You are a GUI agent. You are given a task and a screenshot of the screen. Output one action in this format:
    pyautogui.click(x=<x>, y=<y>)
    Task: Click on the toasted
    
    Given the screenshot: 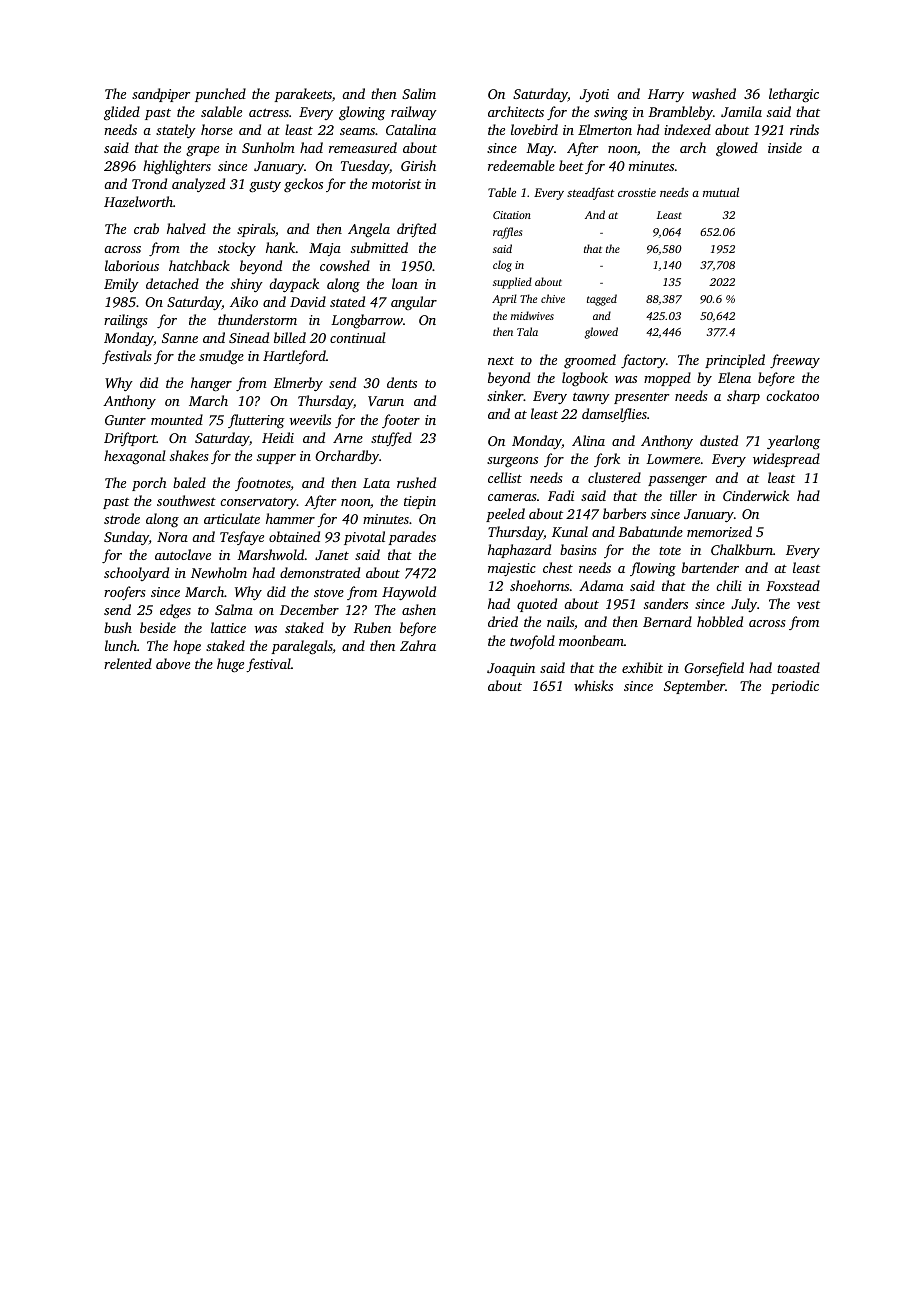 What is the action you would take?
    pyautogui.click(x=798, y=667)
